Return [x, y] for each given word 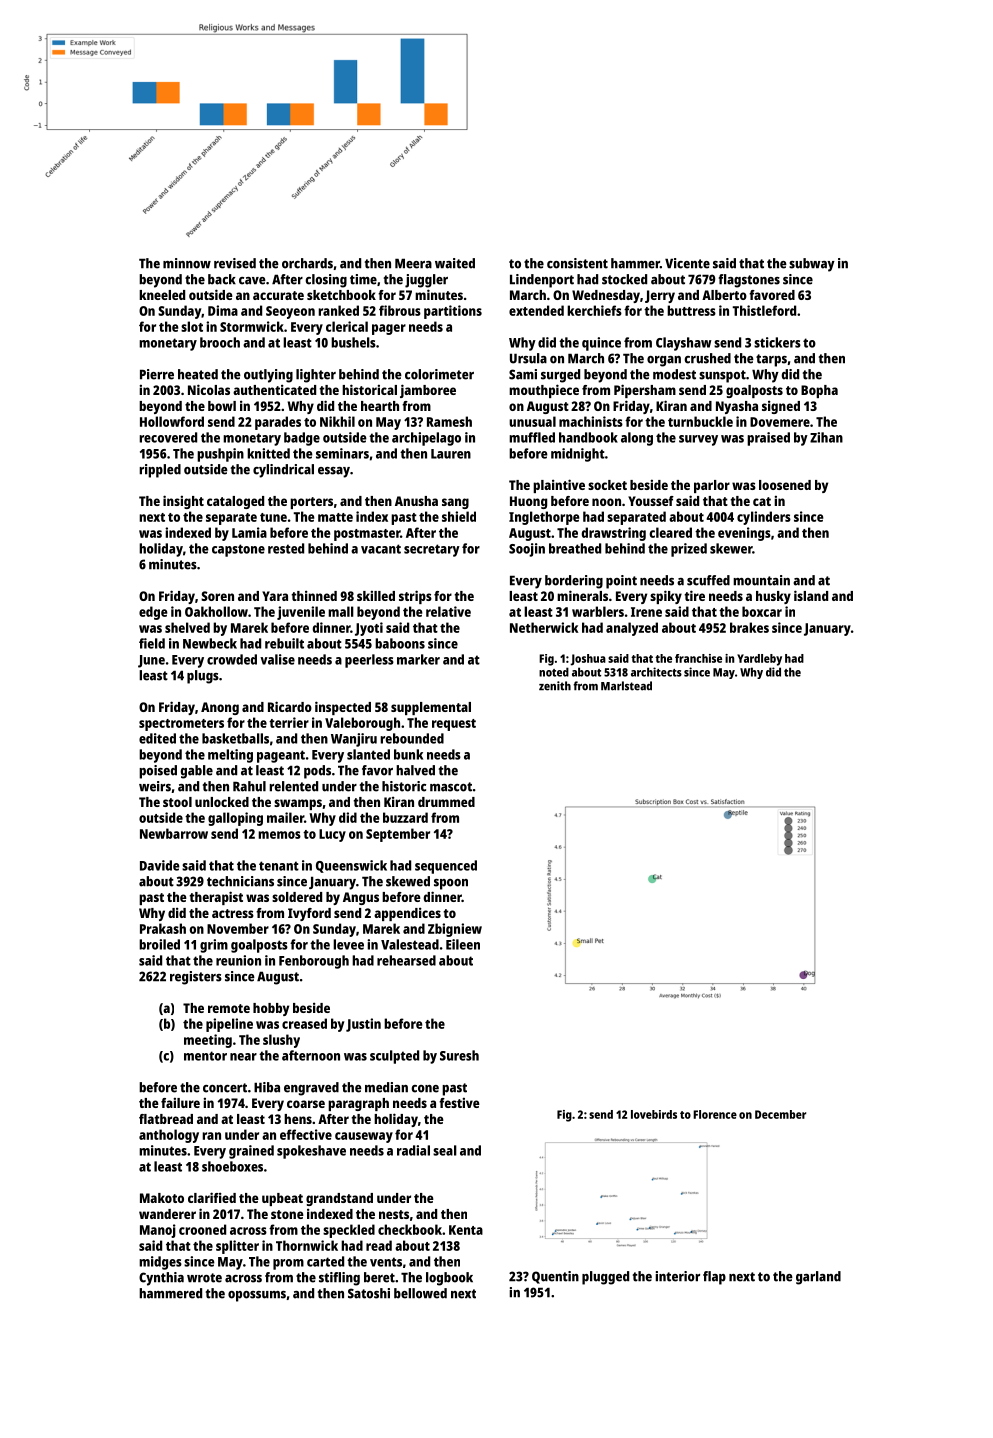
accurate [278, 295]
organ [664, 361]
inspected [343, 708]
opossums [257, 1296]
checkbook [410, 1229]
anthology [169, 1136]
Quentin [555, 1277]
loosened [785, 485]
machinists [591, 421]
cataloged [235, 502]
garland [818, 1278]
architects [656, 672]
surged [560, 376]
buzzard [405, 817]
